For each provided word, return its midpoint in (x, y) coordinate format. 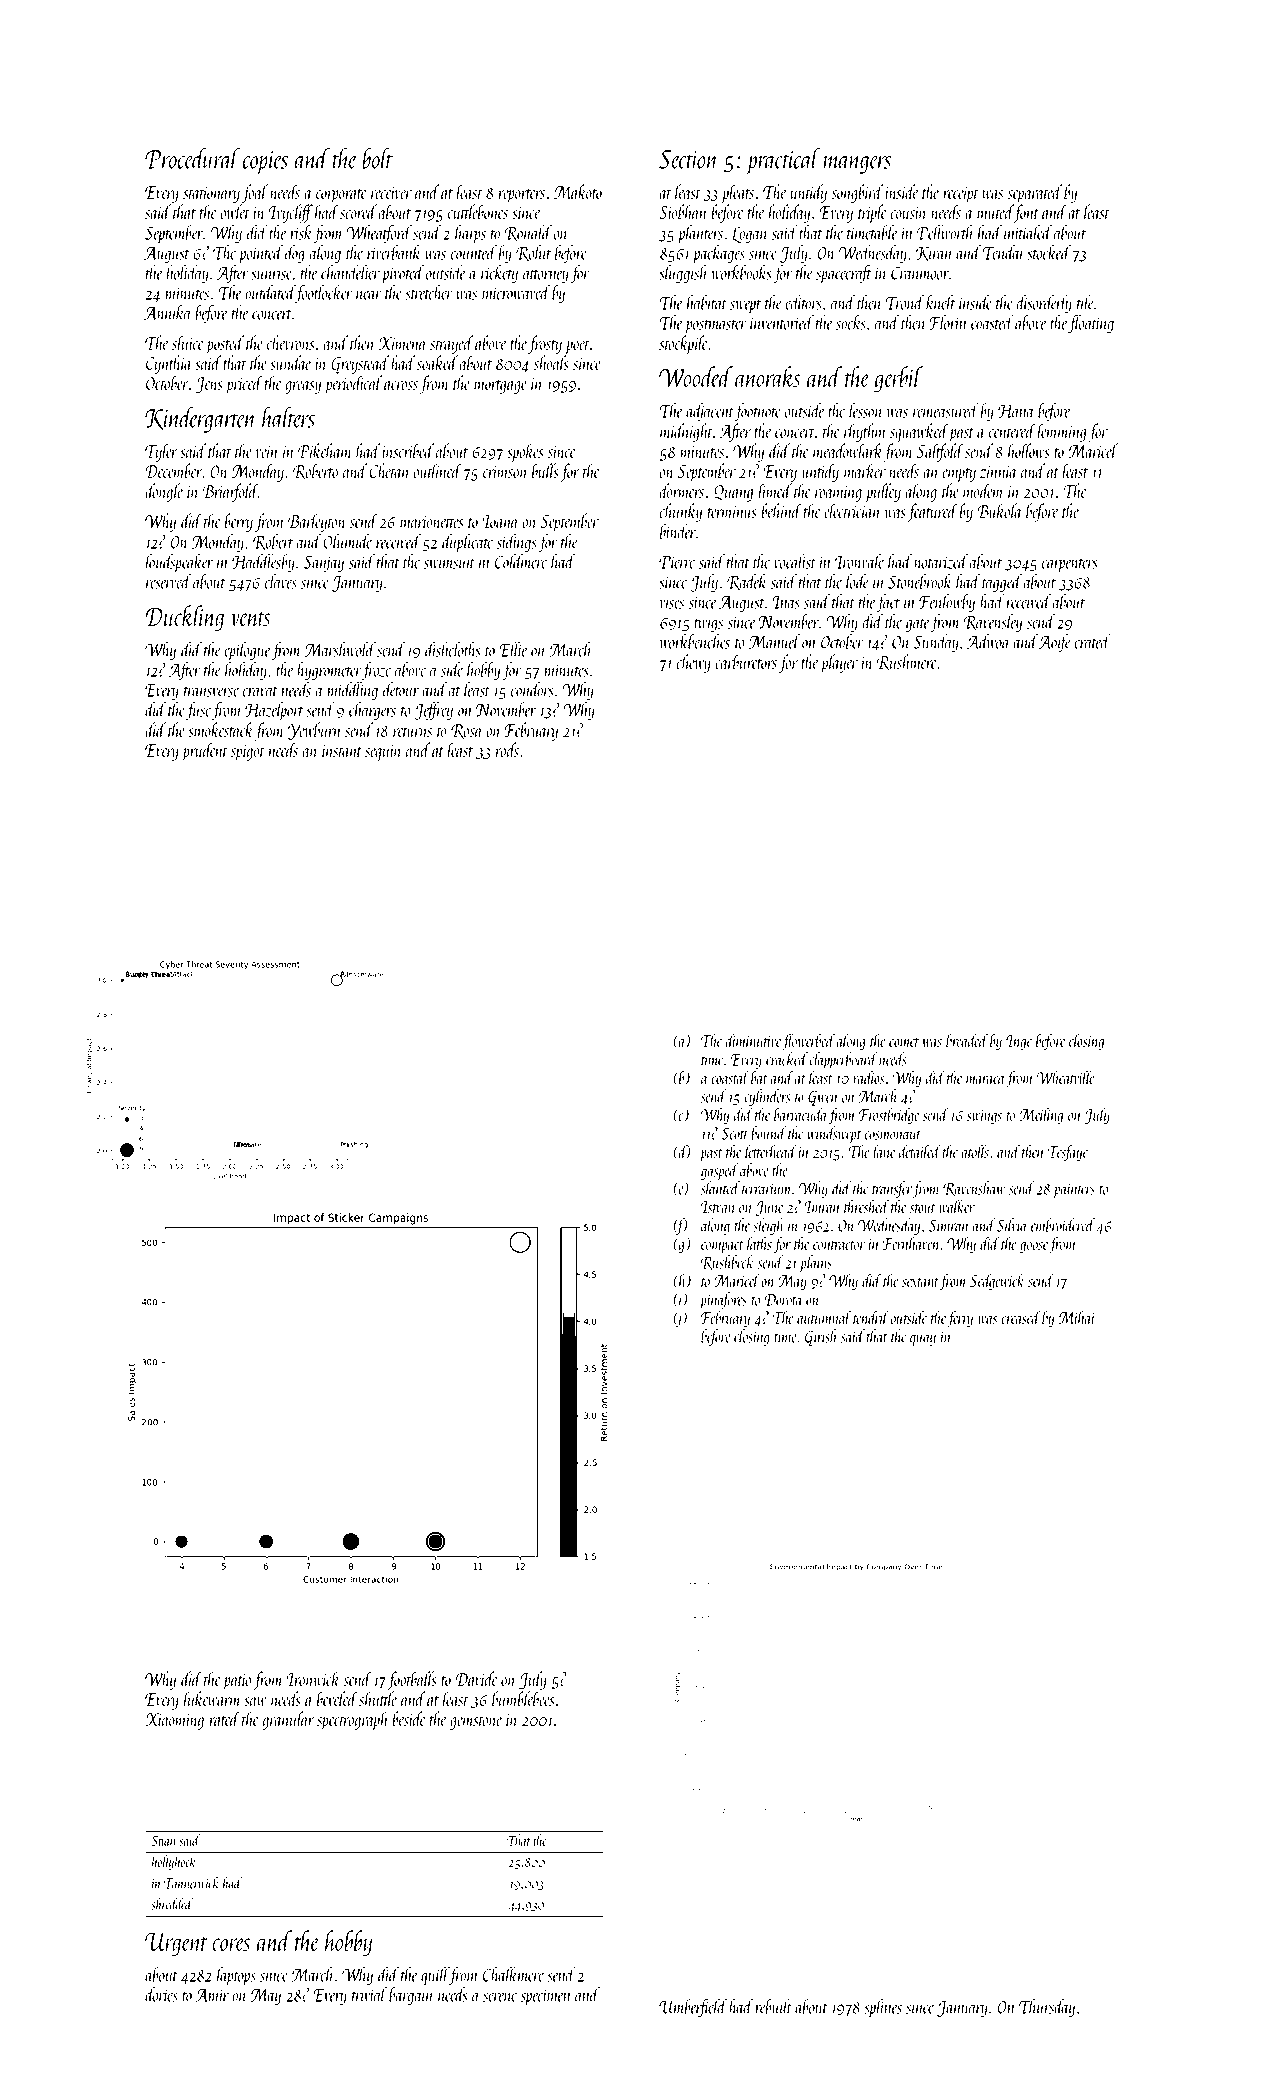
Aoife (1054, 643)
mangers (857, 165)
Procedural (192, 158)
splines (883, 2008)
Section (689, 159)
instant (342, 751)
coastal (730, 1077)
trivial (369, 1994)
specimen (546, 1997)
